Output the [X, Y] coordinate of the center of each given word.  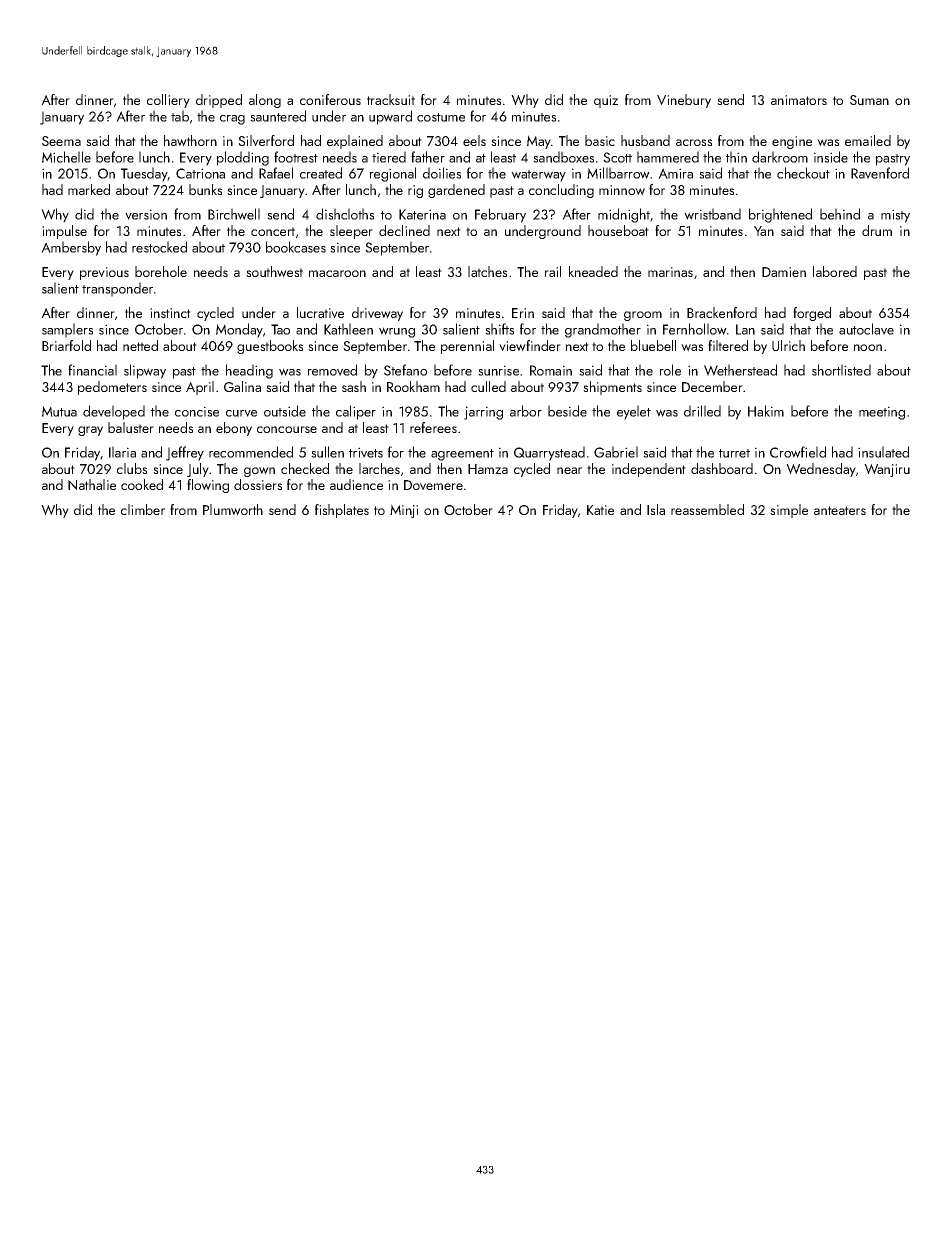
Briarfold [66, 345]
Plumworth [233, 510]
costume [441, 117]
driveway [377, 314]
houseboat [618, 230]
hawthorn [190, 141]
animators [799, 100]
